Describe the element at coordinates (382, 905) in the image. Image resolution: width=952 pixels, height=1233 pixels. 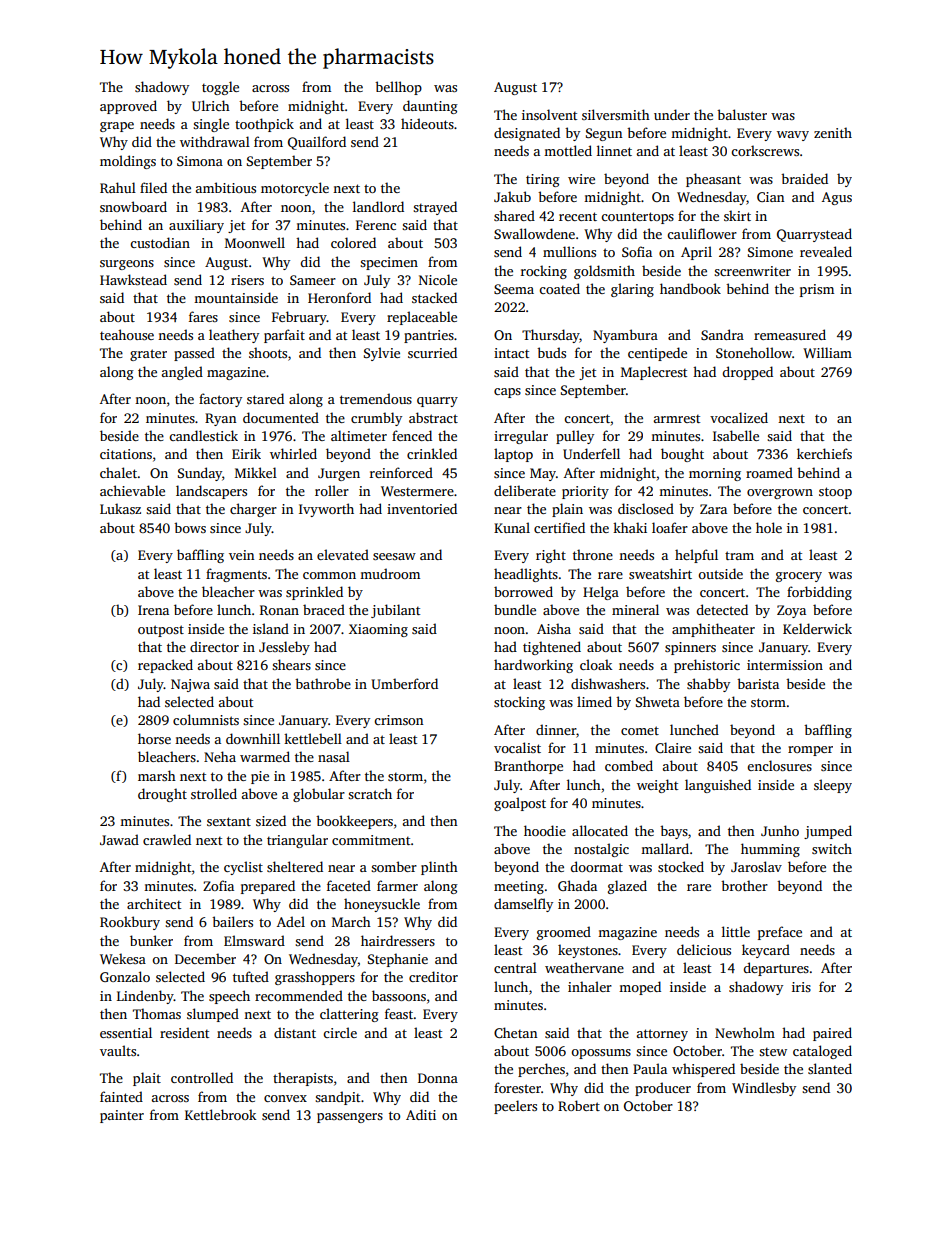
I see `honeysuckle` at that location.
